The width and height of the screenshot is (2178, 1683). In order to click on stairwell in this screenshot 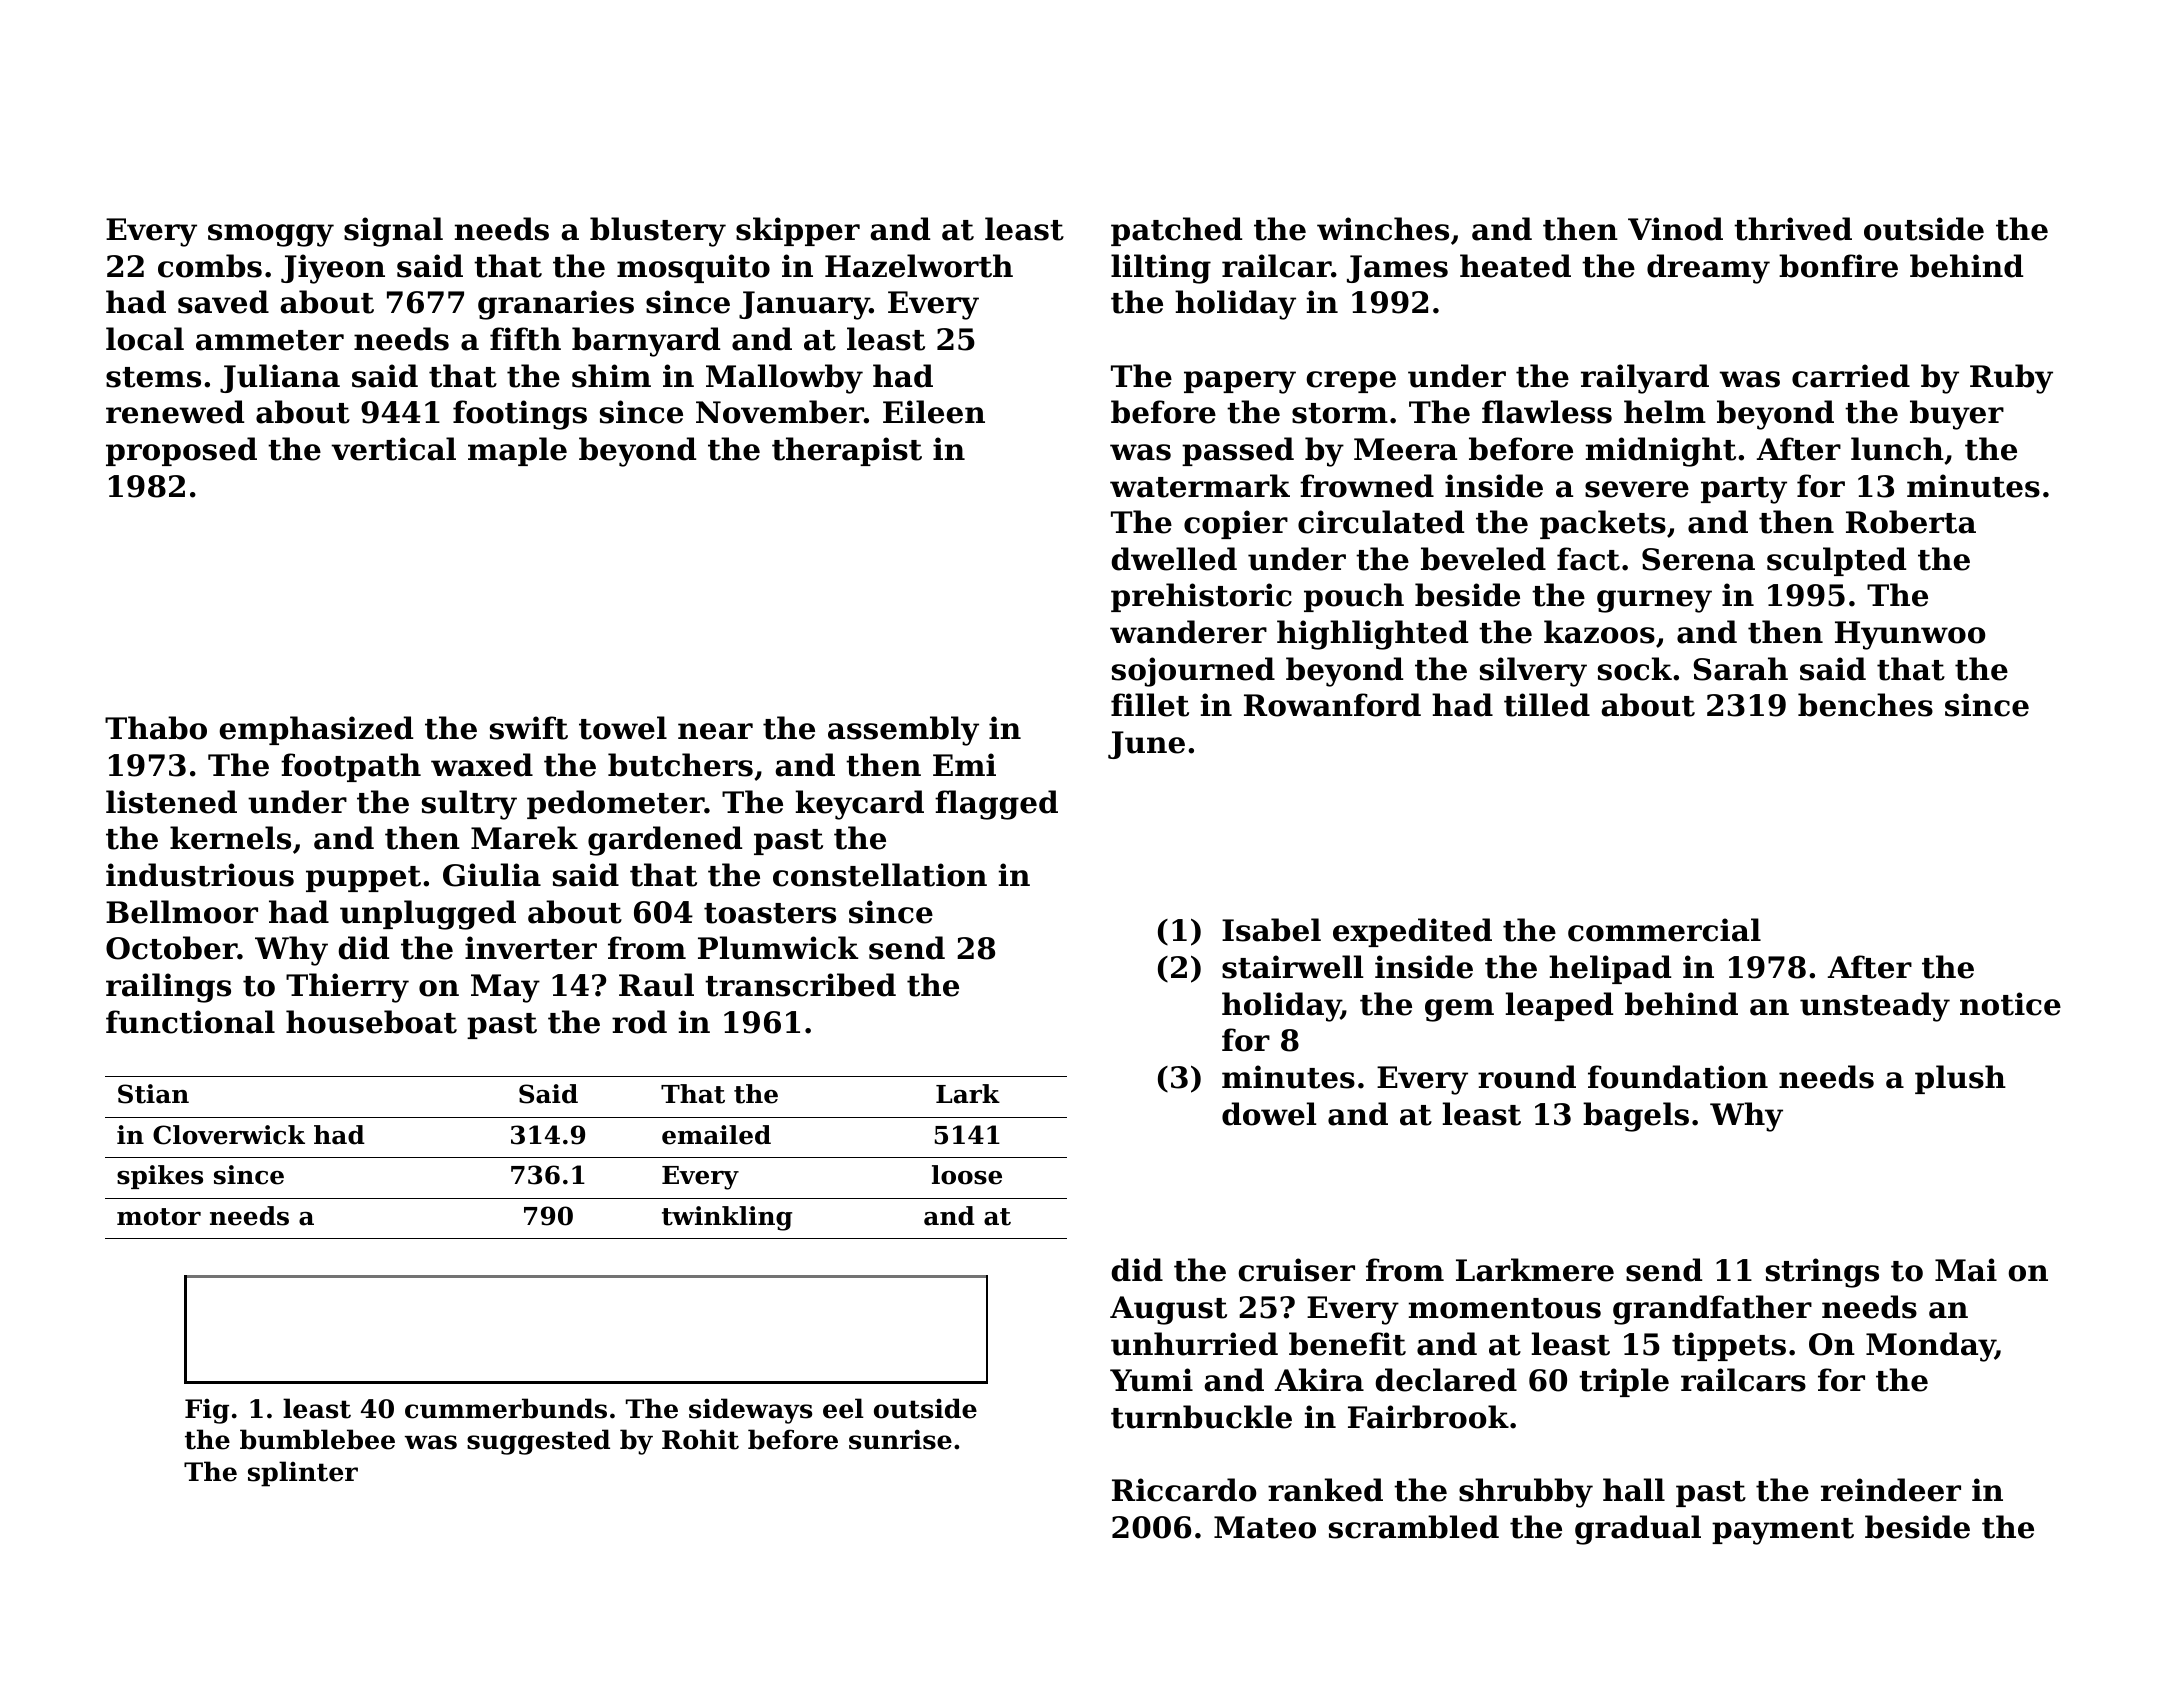, I will do `click(1293, 967)`.
